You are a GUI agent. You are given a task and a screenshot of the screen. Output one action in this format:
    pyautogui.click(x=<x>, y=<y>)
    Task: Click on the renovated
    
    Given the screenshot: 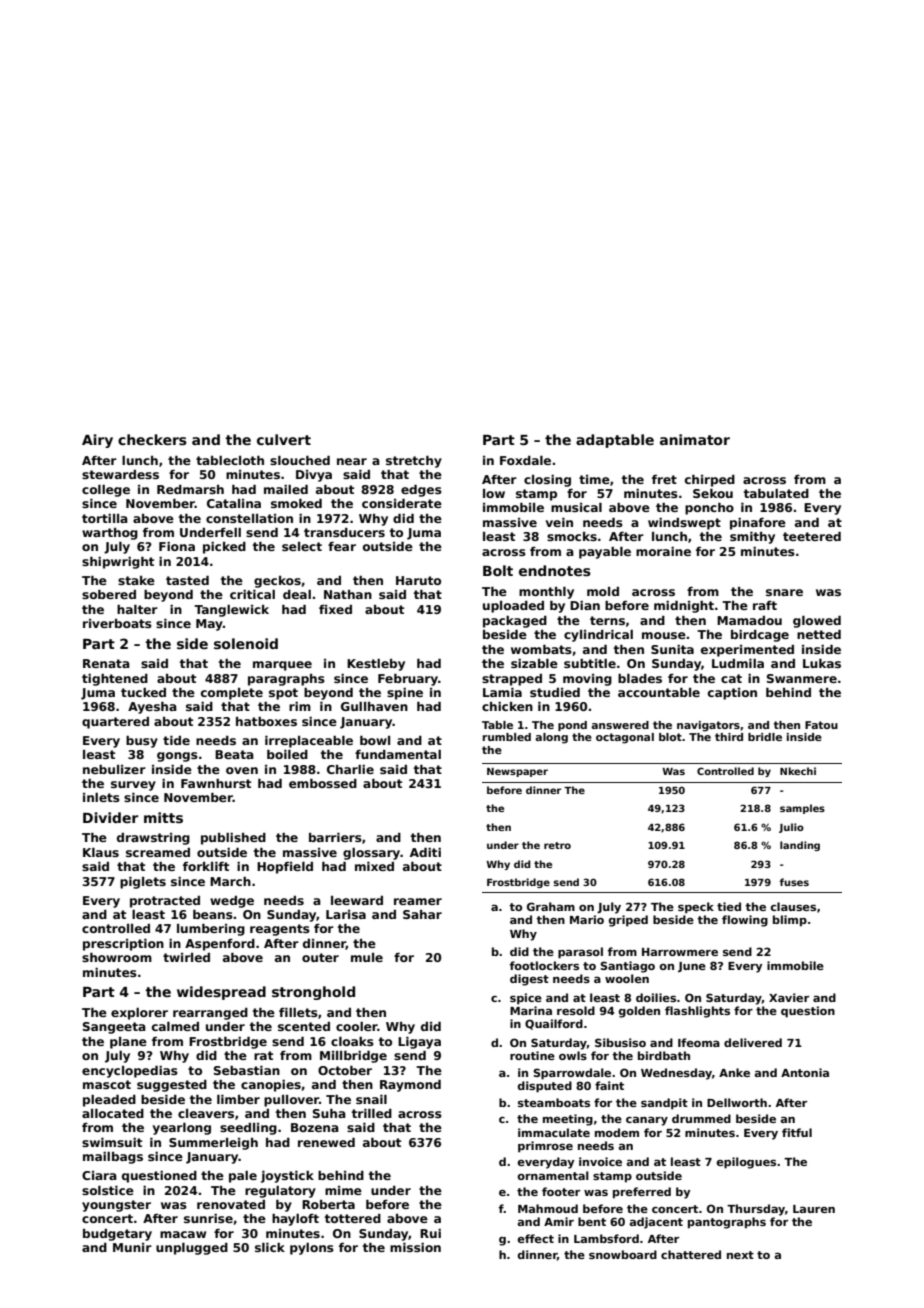 What is the action you would take?
    pyautogui.click(x=231, y=1204)
